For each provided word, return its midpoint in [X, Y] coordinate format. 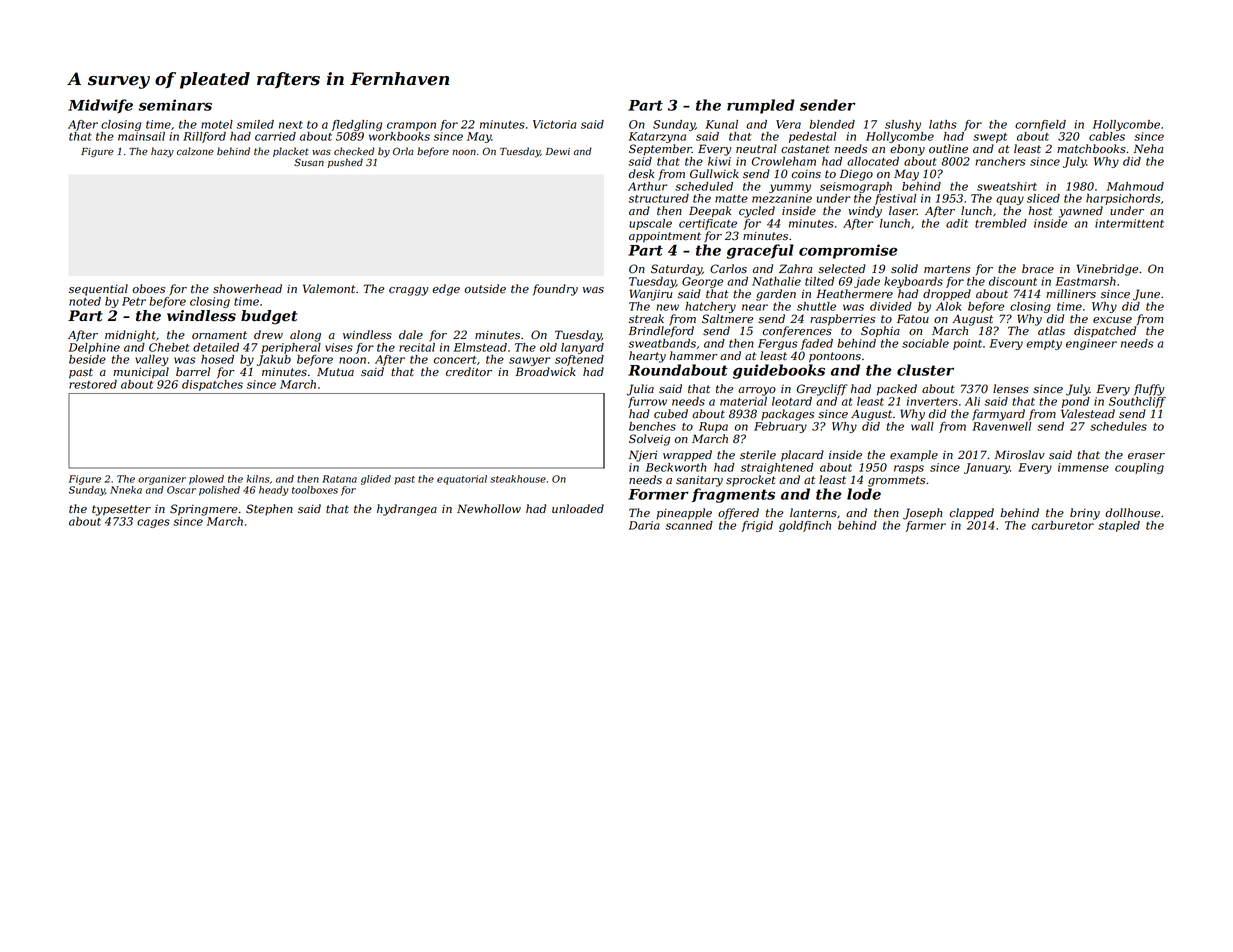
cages [153, 523]
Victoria [555, 124]
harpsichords [1123, 199]
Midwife [100, 106]
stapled [1119, 526]
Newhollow [489, 509]
